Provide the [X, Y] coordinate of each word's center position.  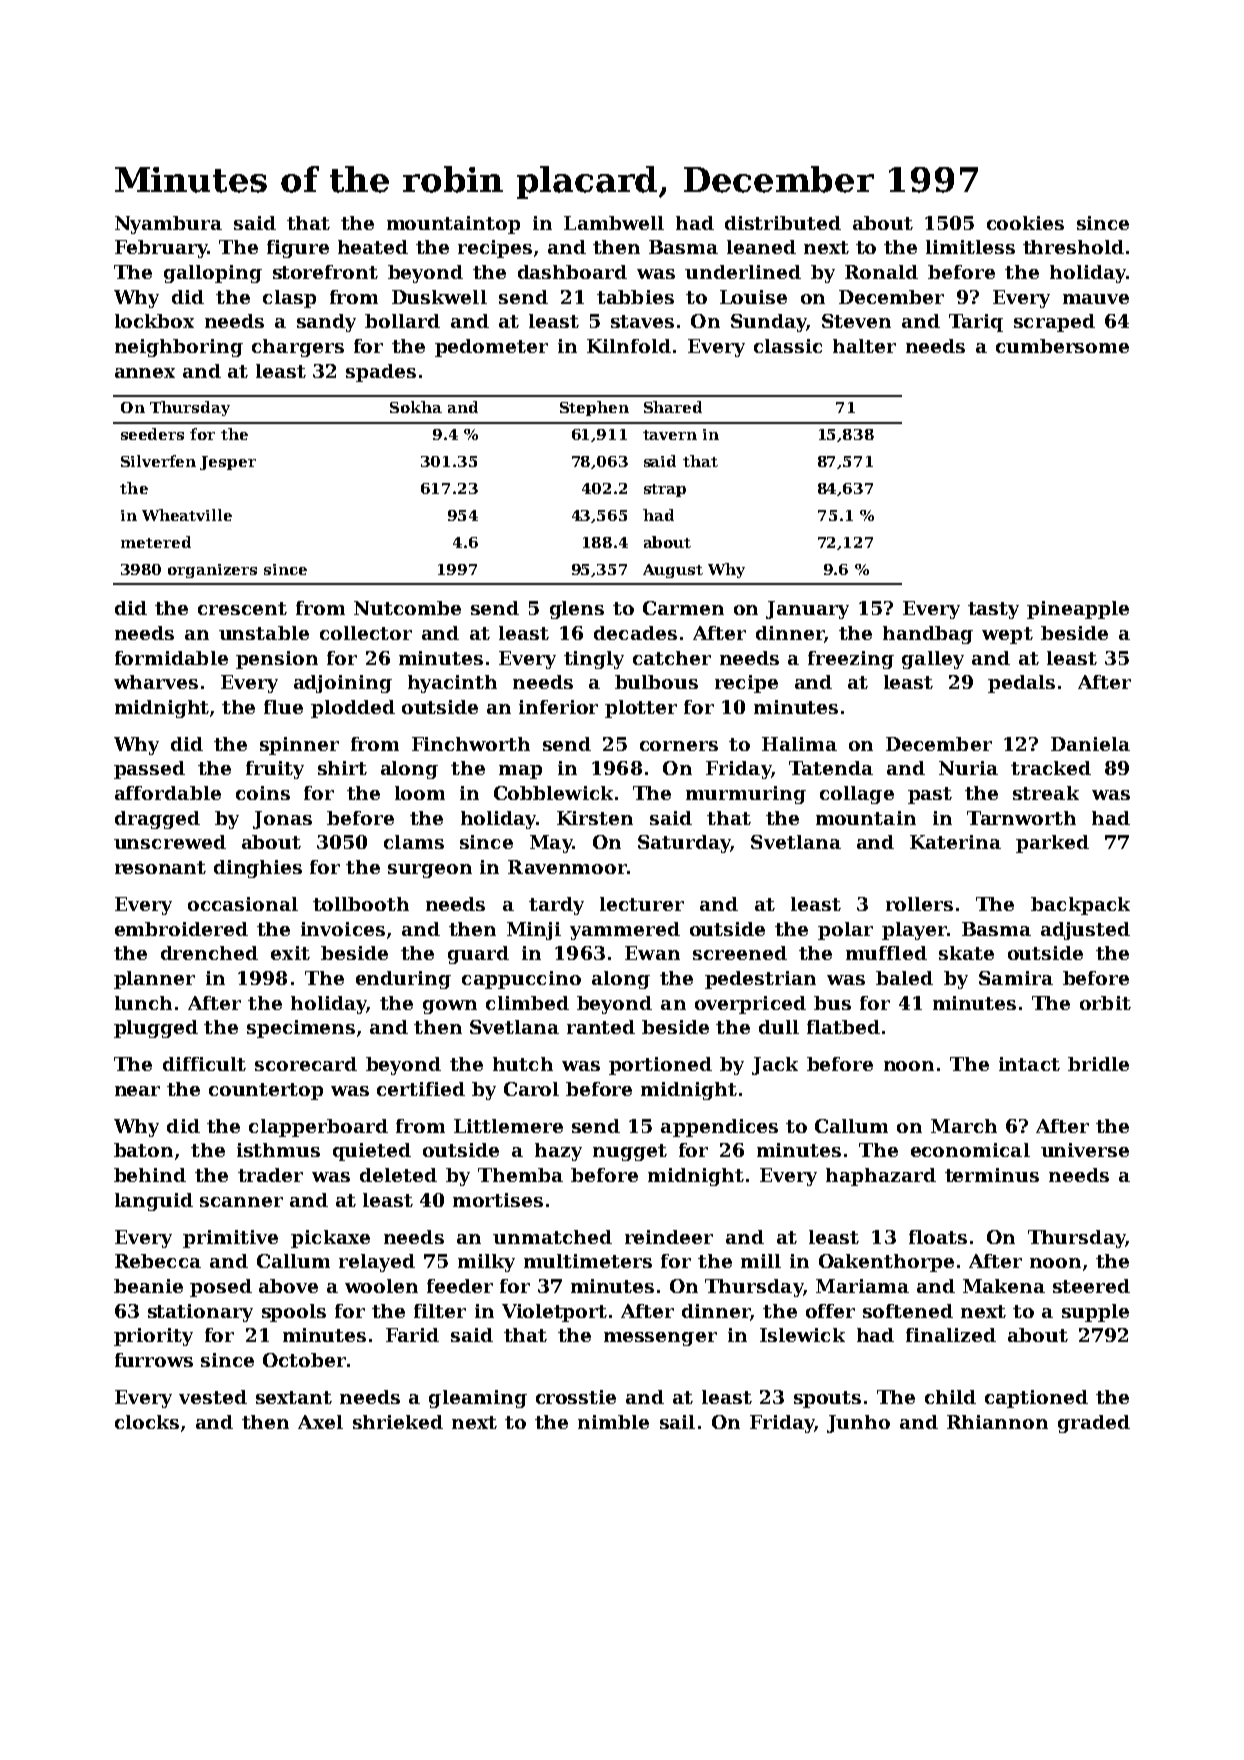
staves [642, 321]
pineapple [1078, 610]
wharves [156, 682]
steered [1091, 1286]
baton [143, 1150]
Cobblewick [553, 793]
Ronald [881, 272]
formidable [171, 658]
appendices [719, 1128]
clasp [289, 299]
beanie [148, 1286]
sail [677, 1422]
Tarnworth [1021, 818]
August [673, 571]
